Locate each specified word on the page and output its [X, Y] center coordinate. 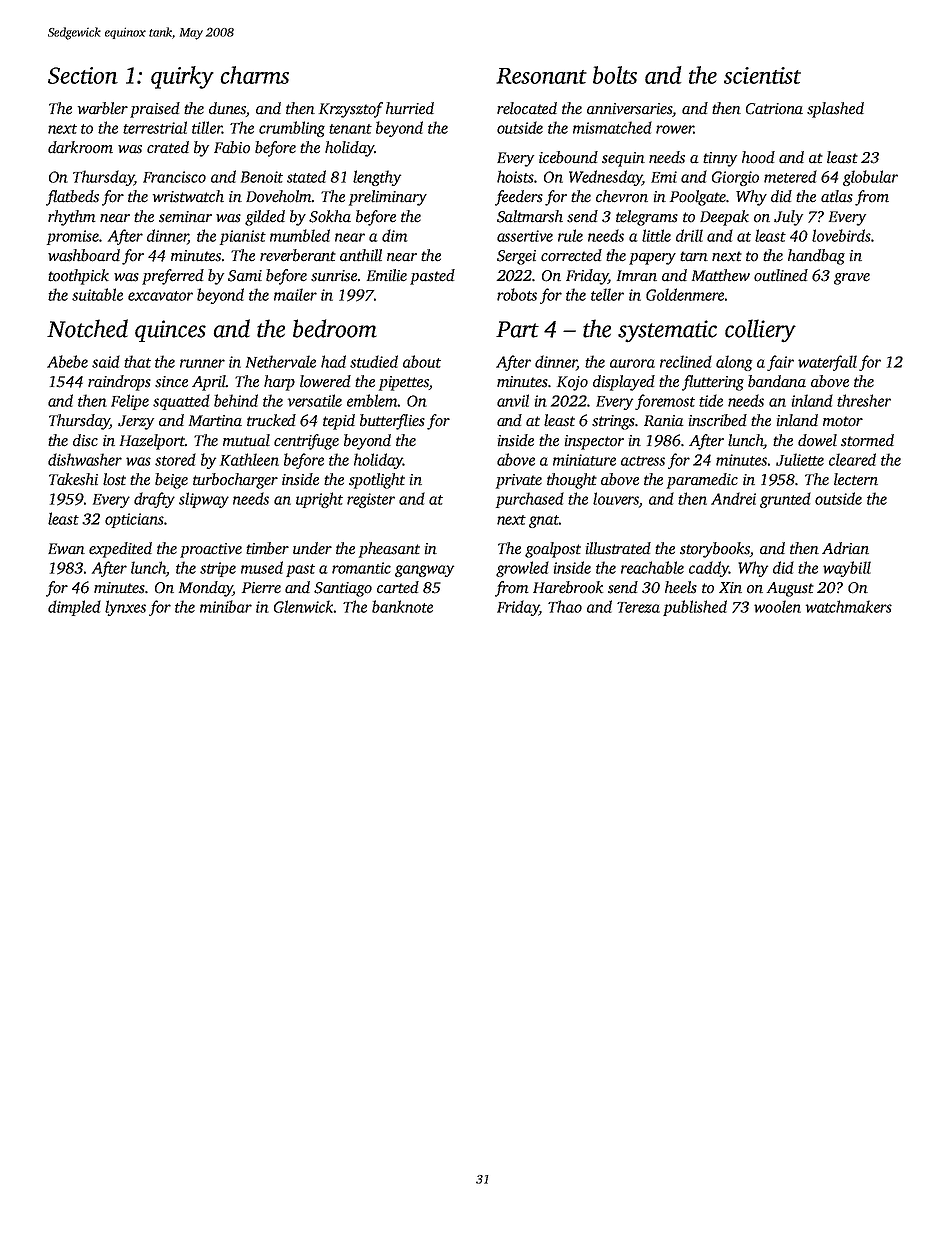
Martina [215, 421]
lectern [856, 479]
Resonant [541, 76]
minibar [226, 606]
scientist [762, 75]
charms [254, 75]
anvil [513, 400]
